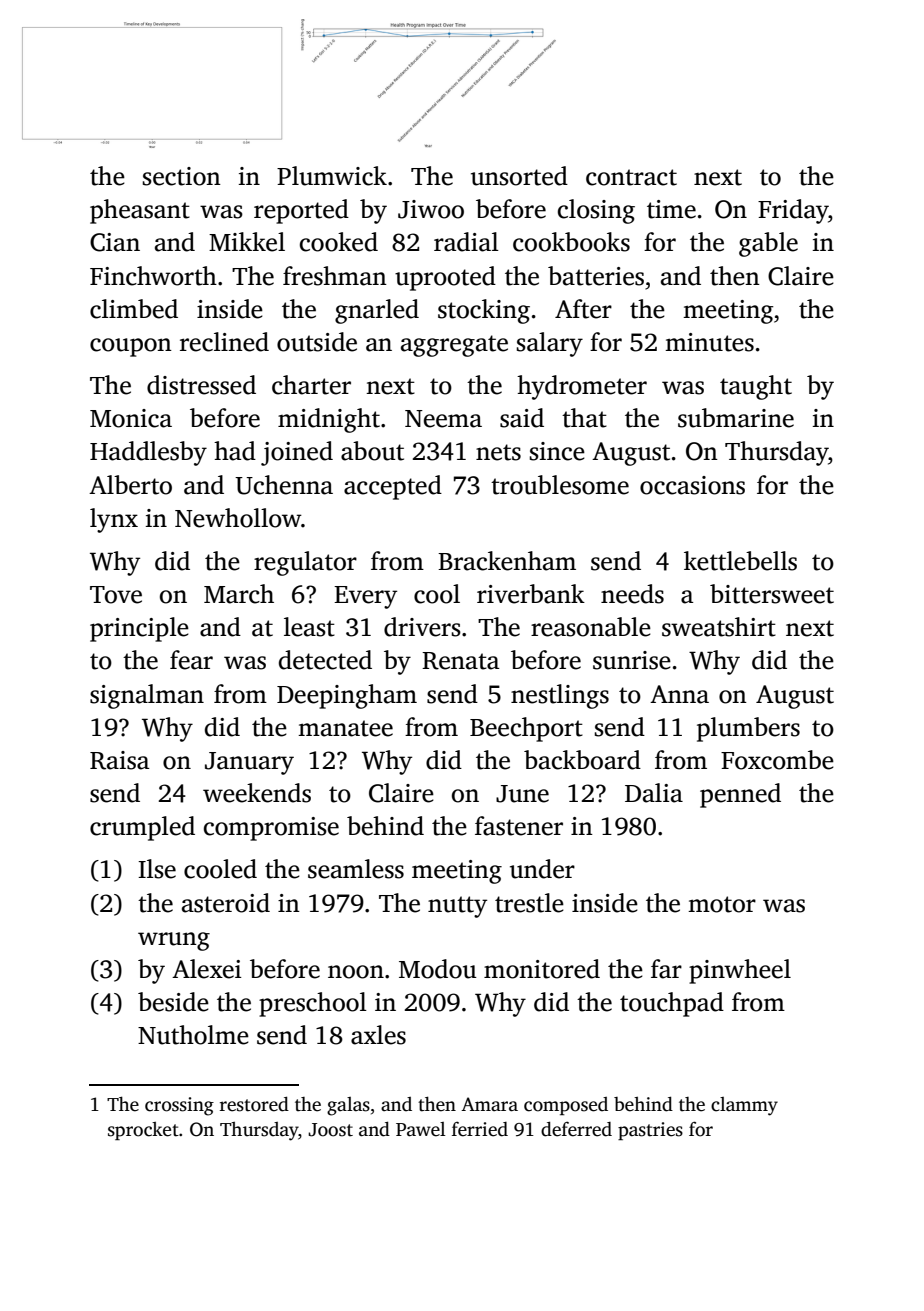 The width and height of the page is (924, 1311). I want to click on trestle, so click(529, 903).
